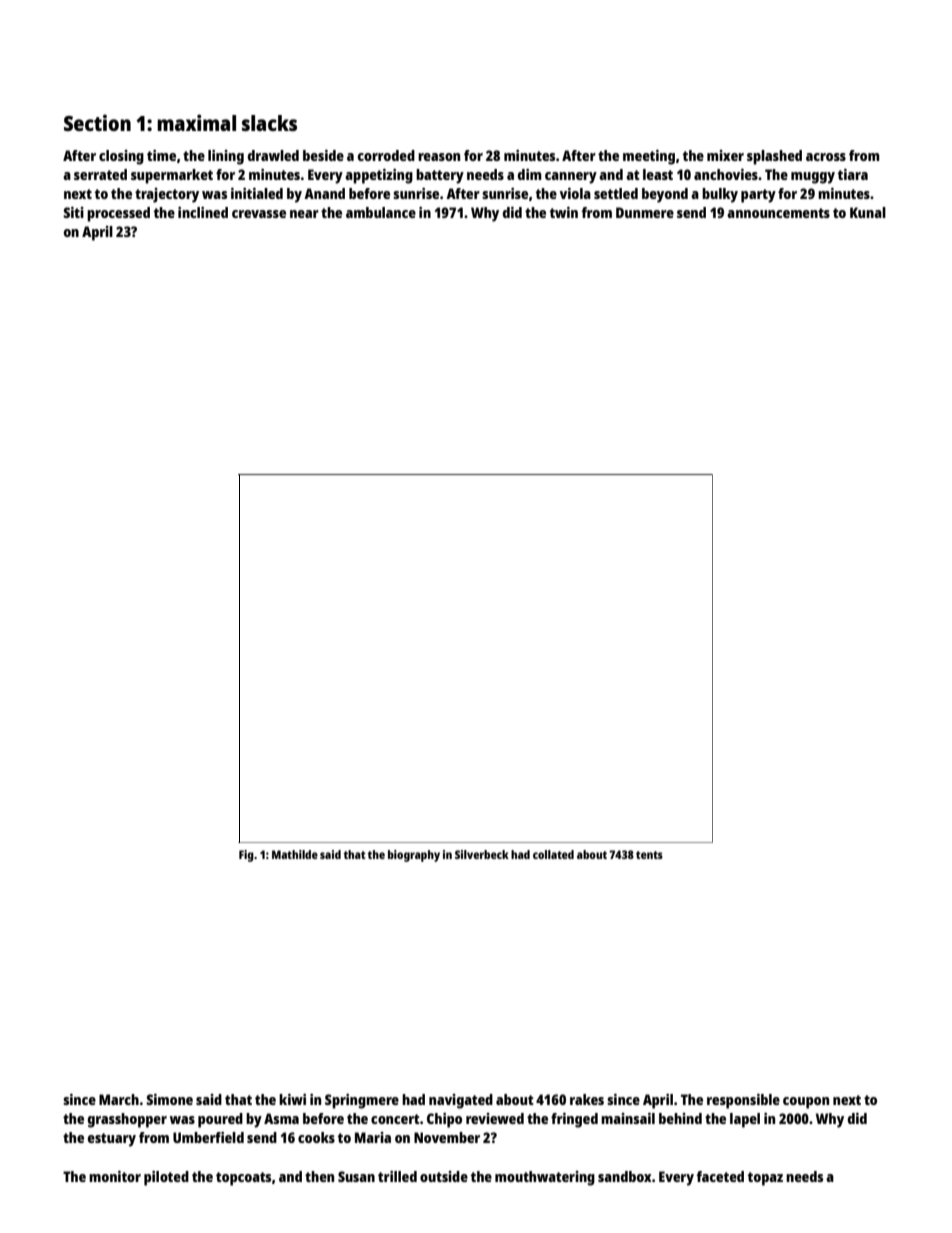  Describe the element at coordinates (553, 854) in the screenshot. I see `collated` at that location.
